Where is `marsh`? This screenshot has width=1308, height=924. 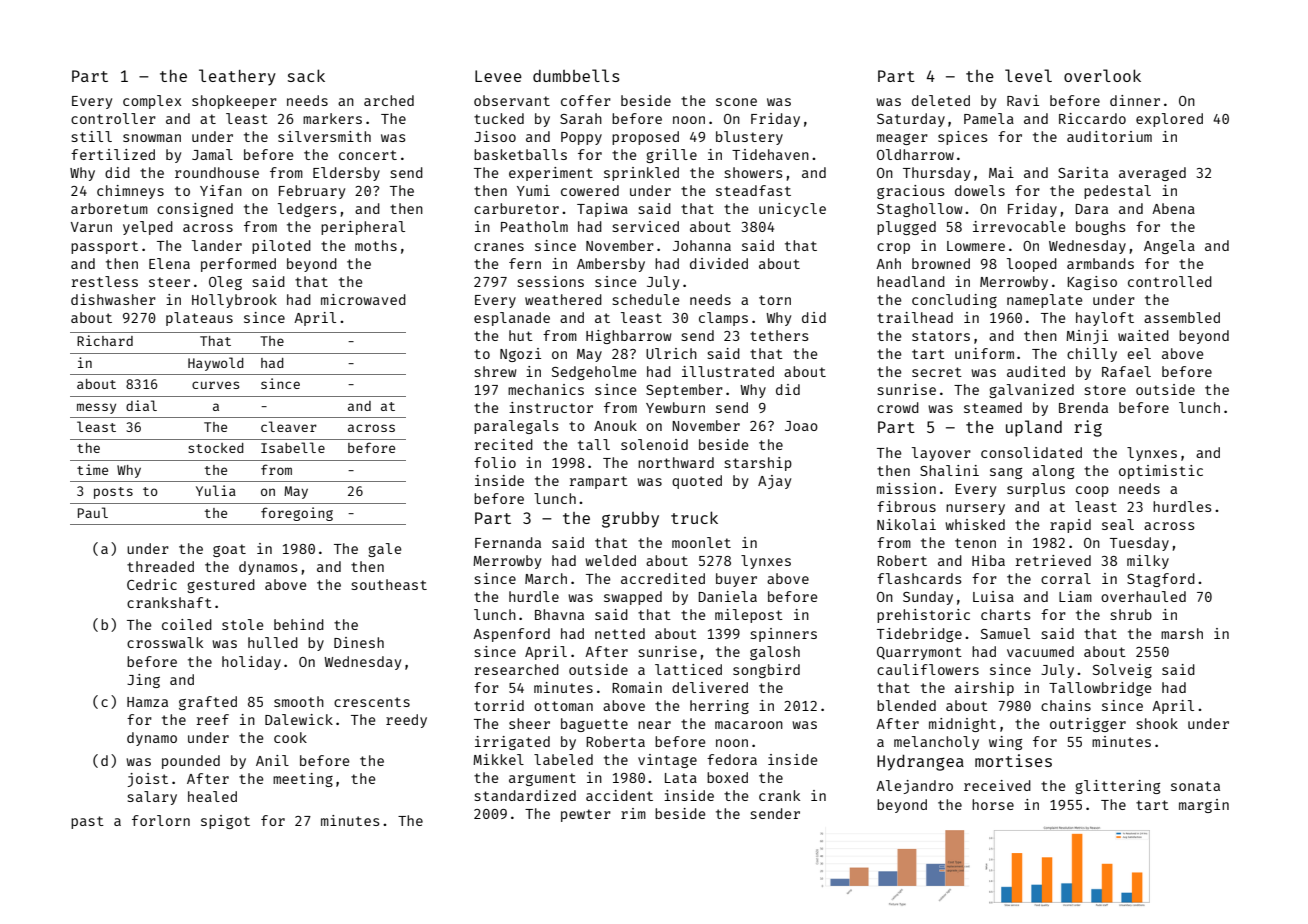
marsh is located at coordinates (1182, 633).
